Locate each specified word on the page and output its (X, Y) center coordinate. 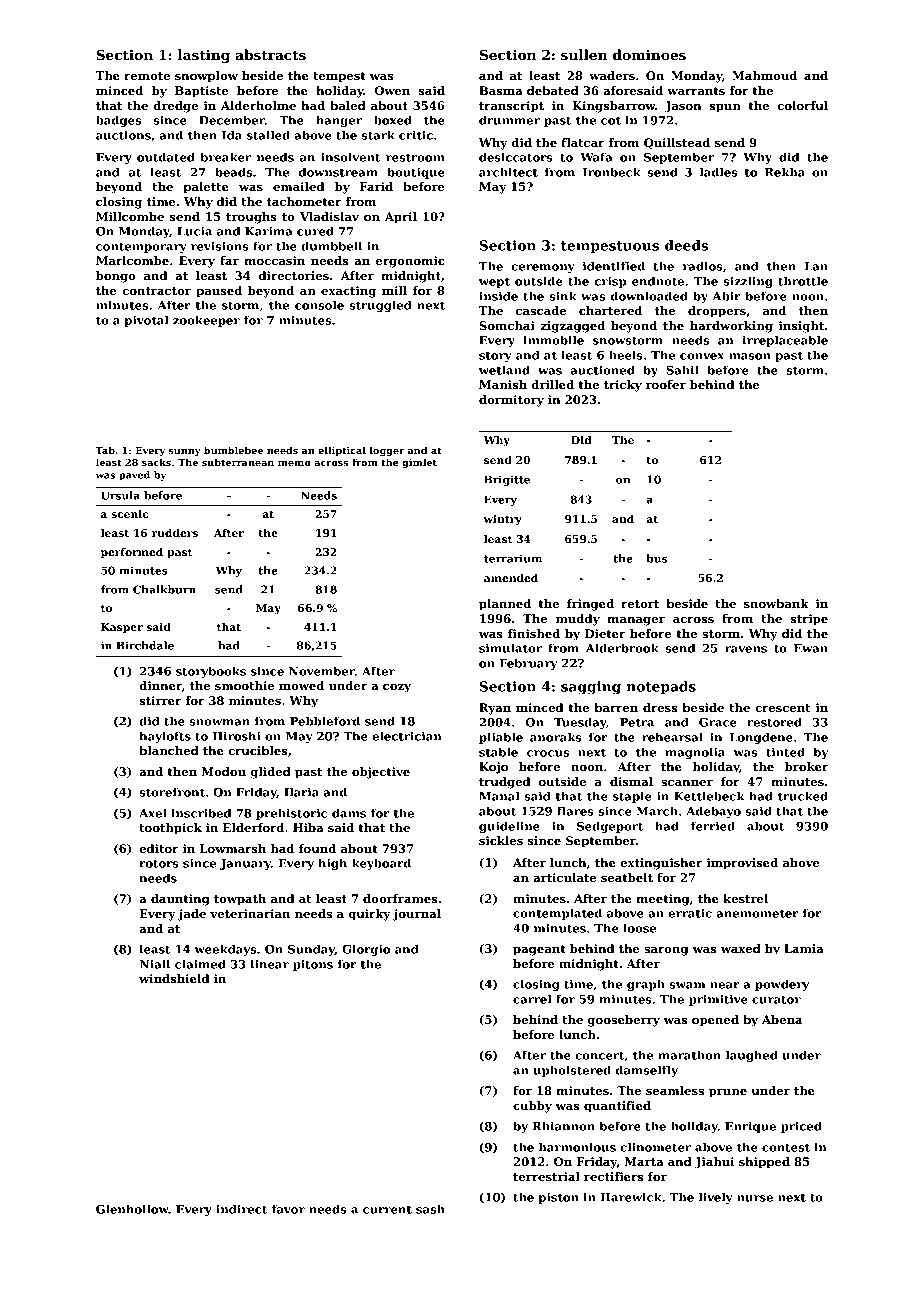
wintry (503, 520)
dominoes (649, 54)
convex (702, 356)
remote (147, 76)
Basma (501, 90)
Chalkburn (164, 589)
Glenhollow (132, 1209)
